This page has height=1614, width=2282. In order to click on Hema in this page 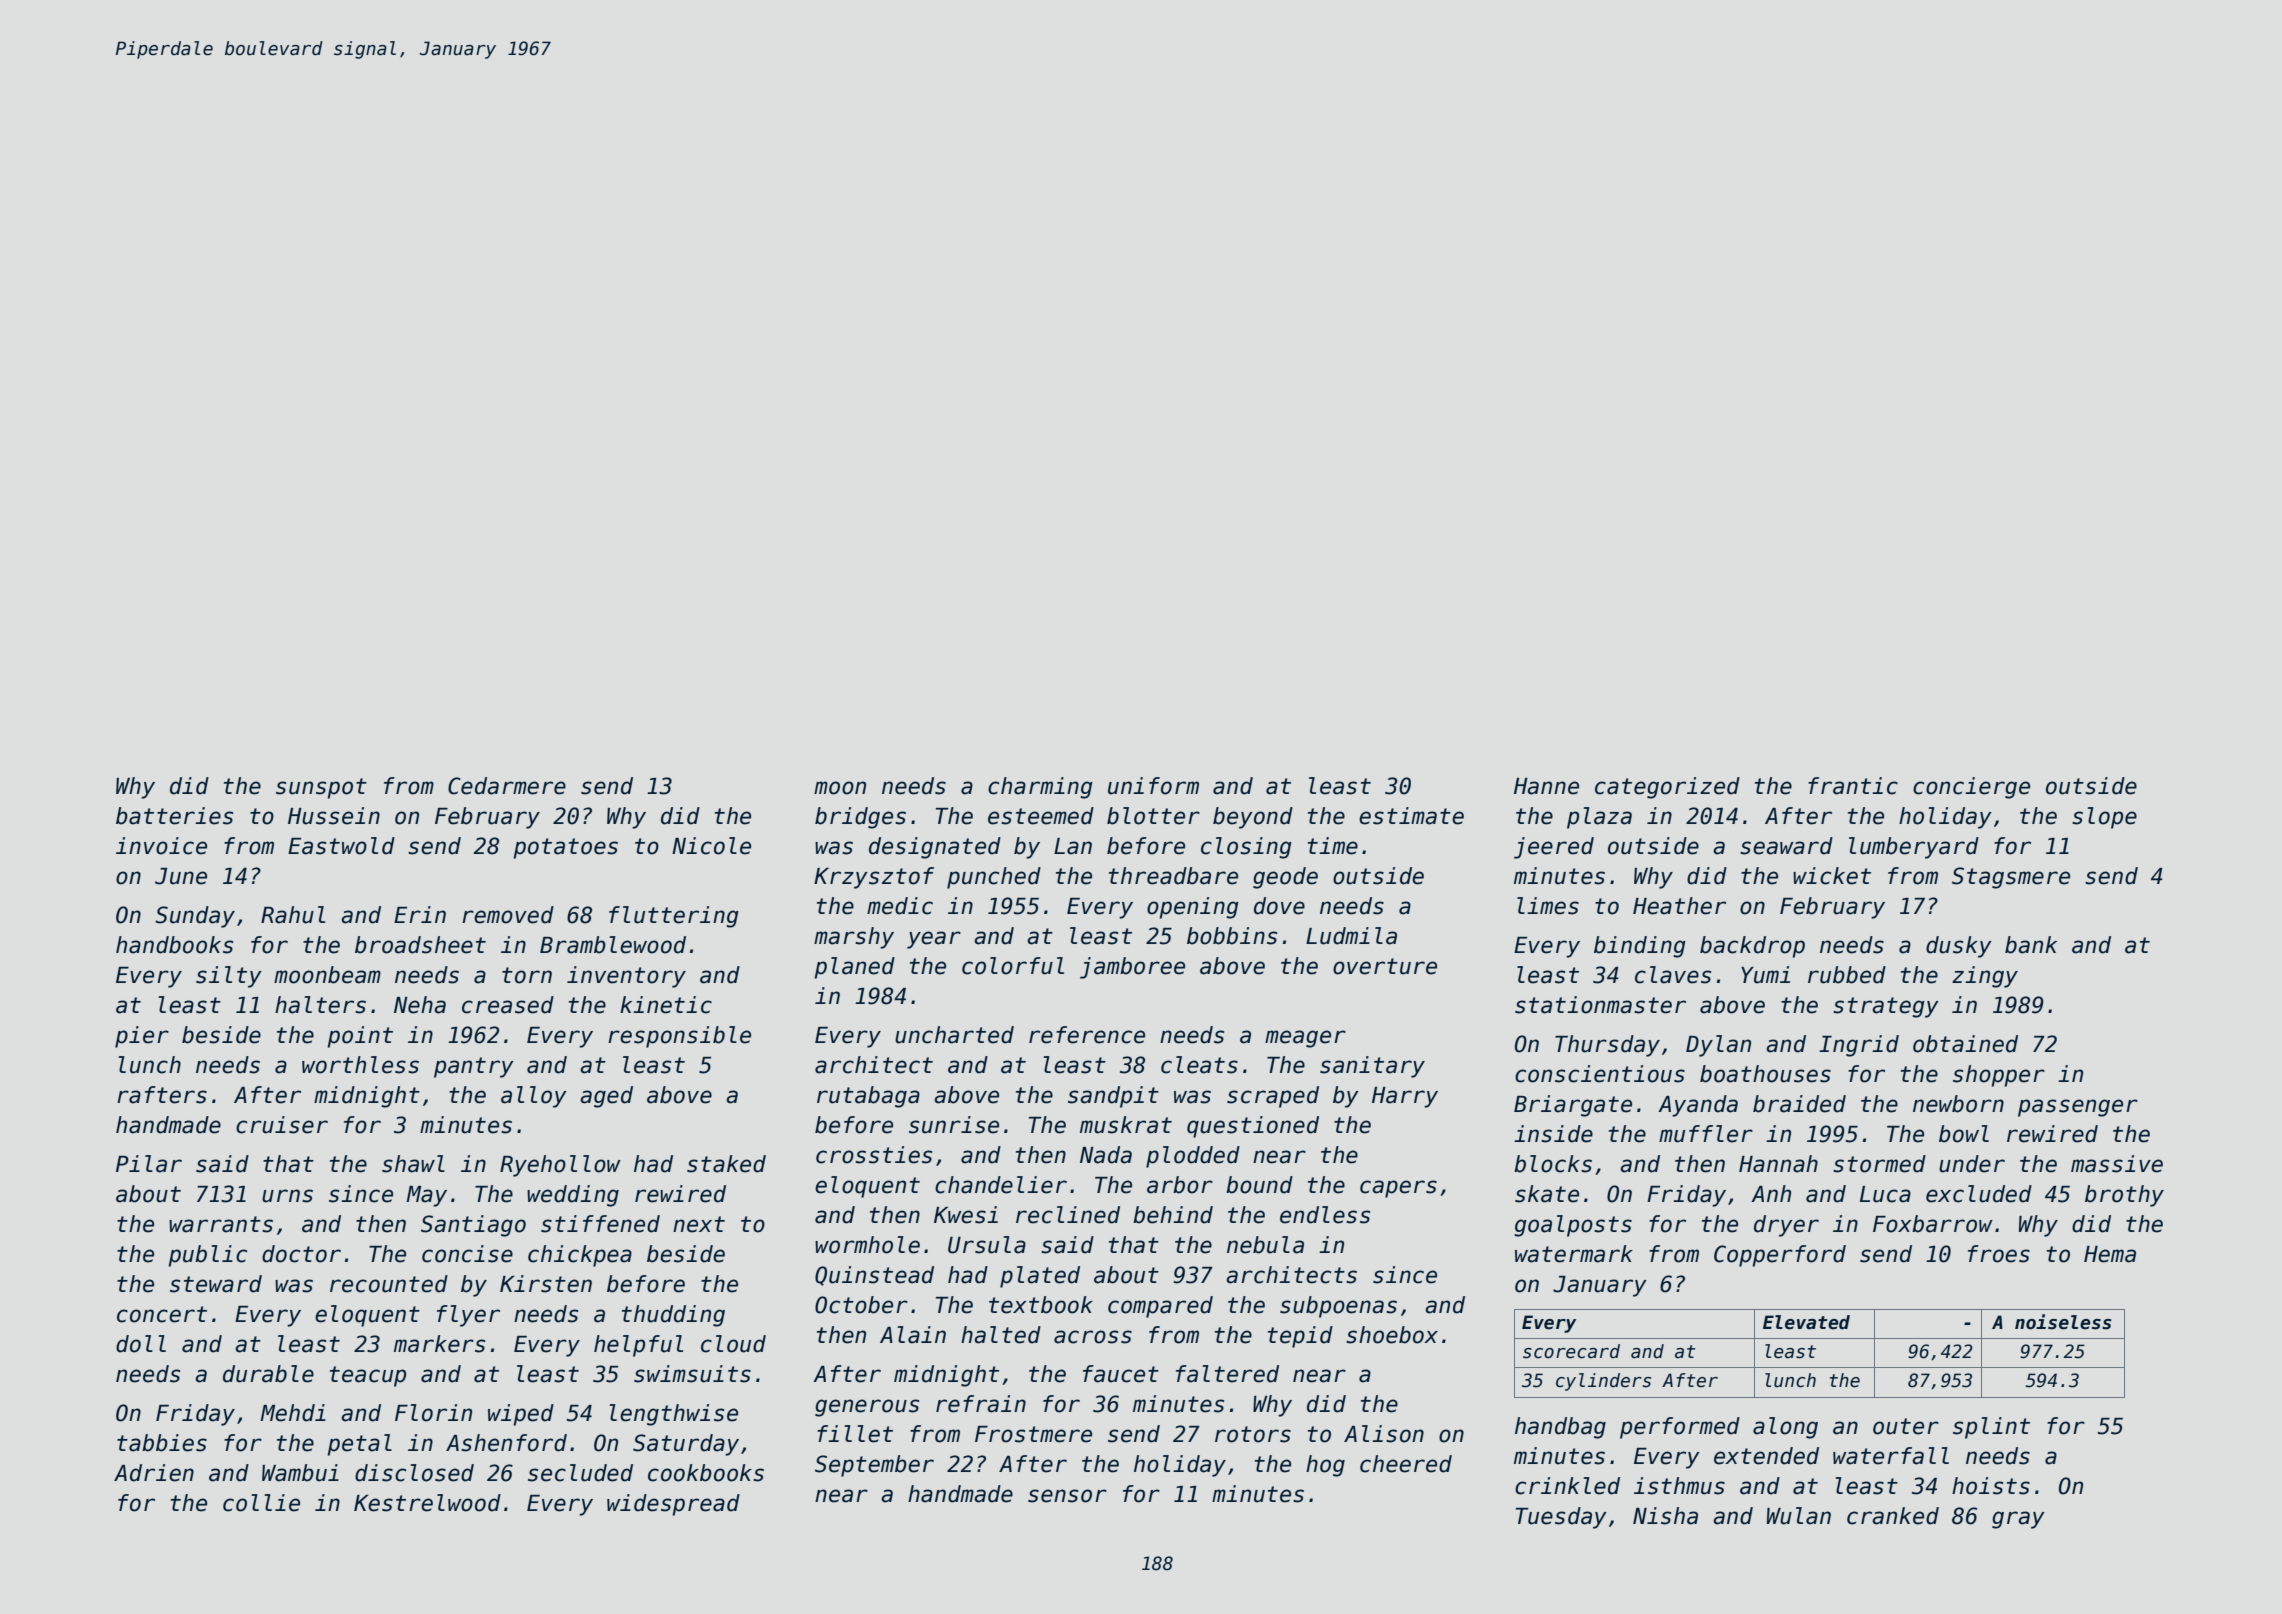, I will do `click(2110, 1254)`.
